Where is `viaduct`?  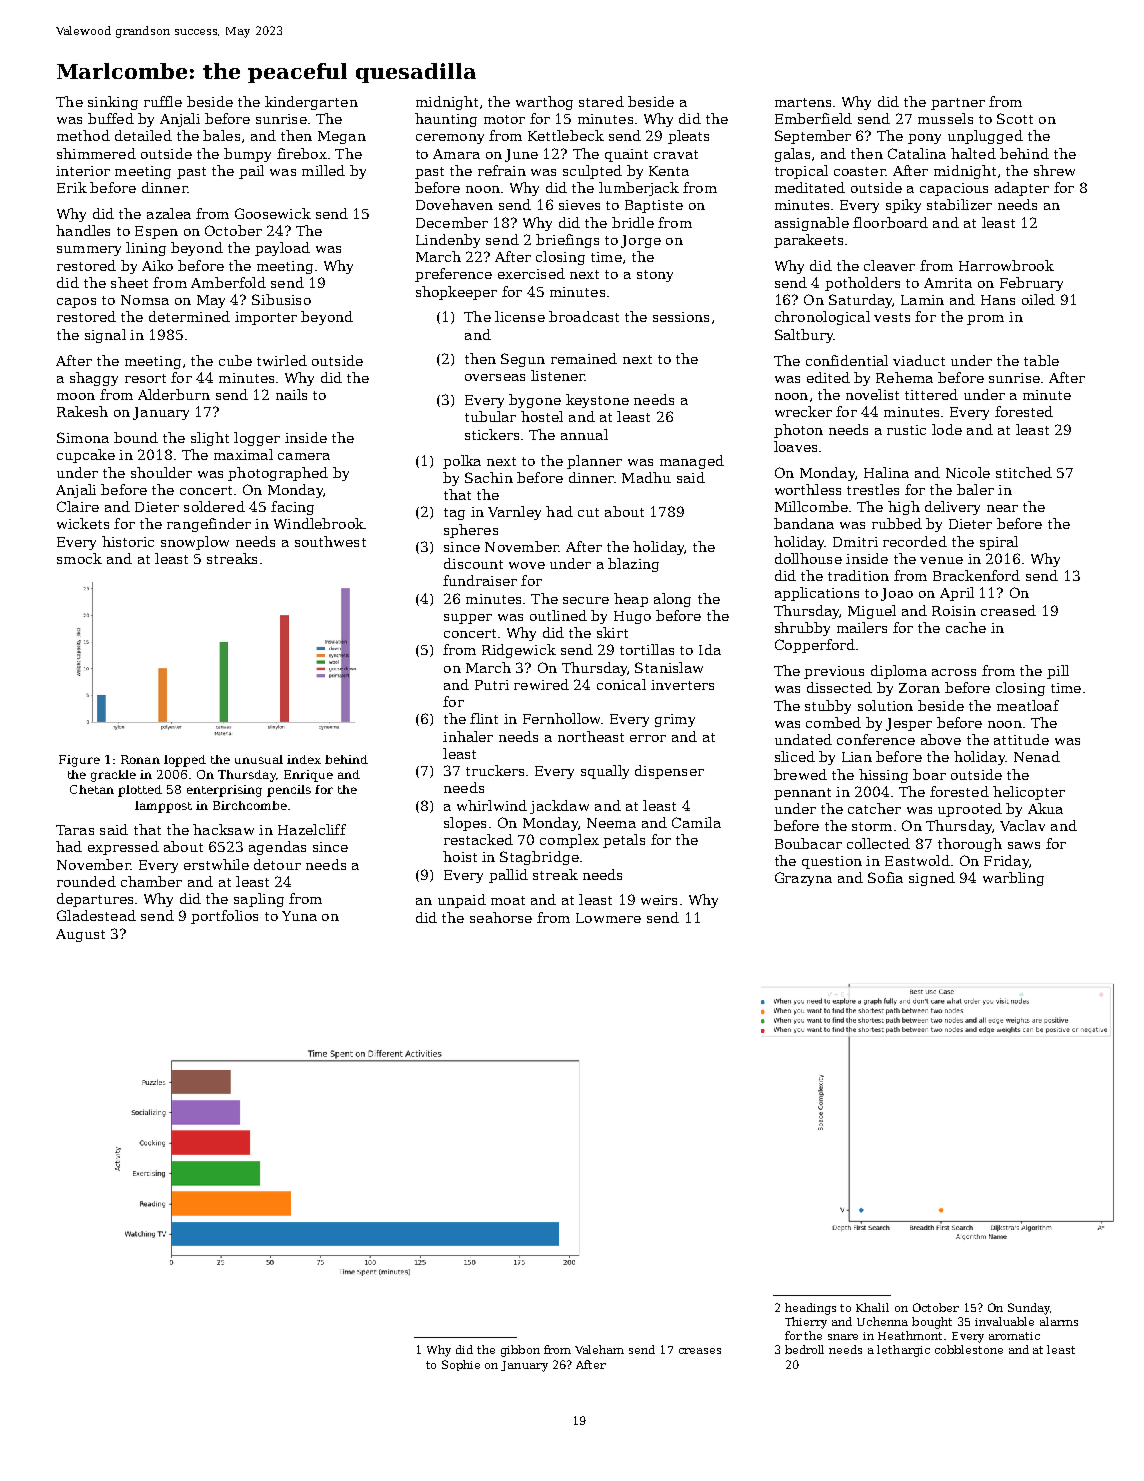
viaduct is located at coordinates (919, 360).
